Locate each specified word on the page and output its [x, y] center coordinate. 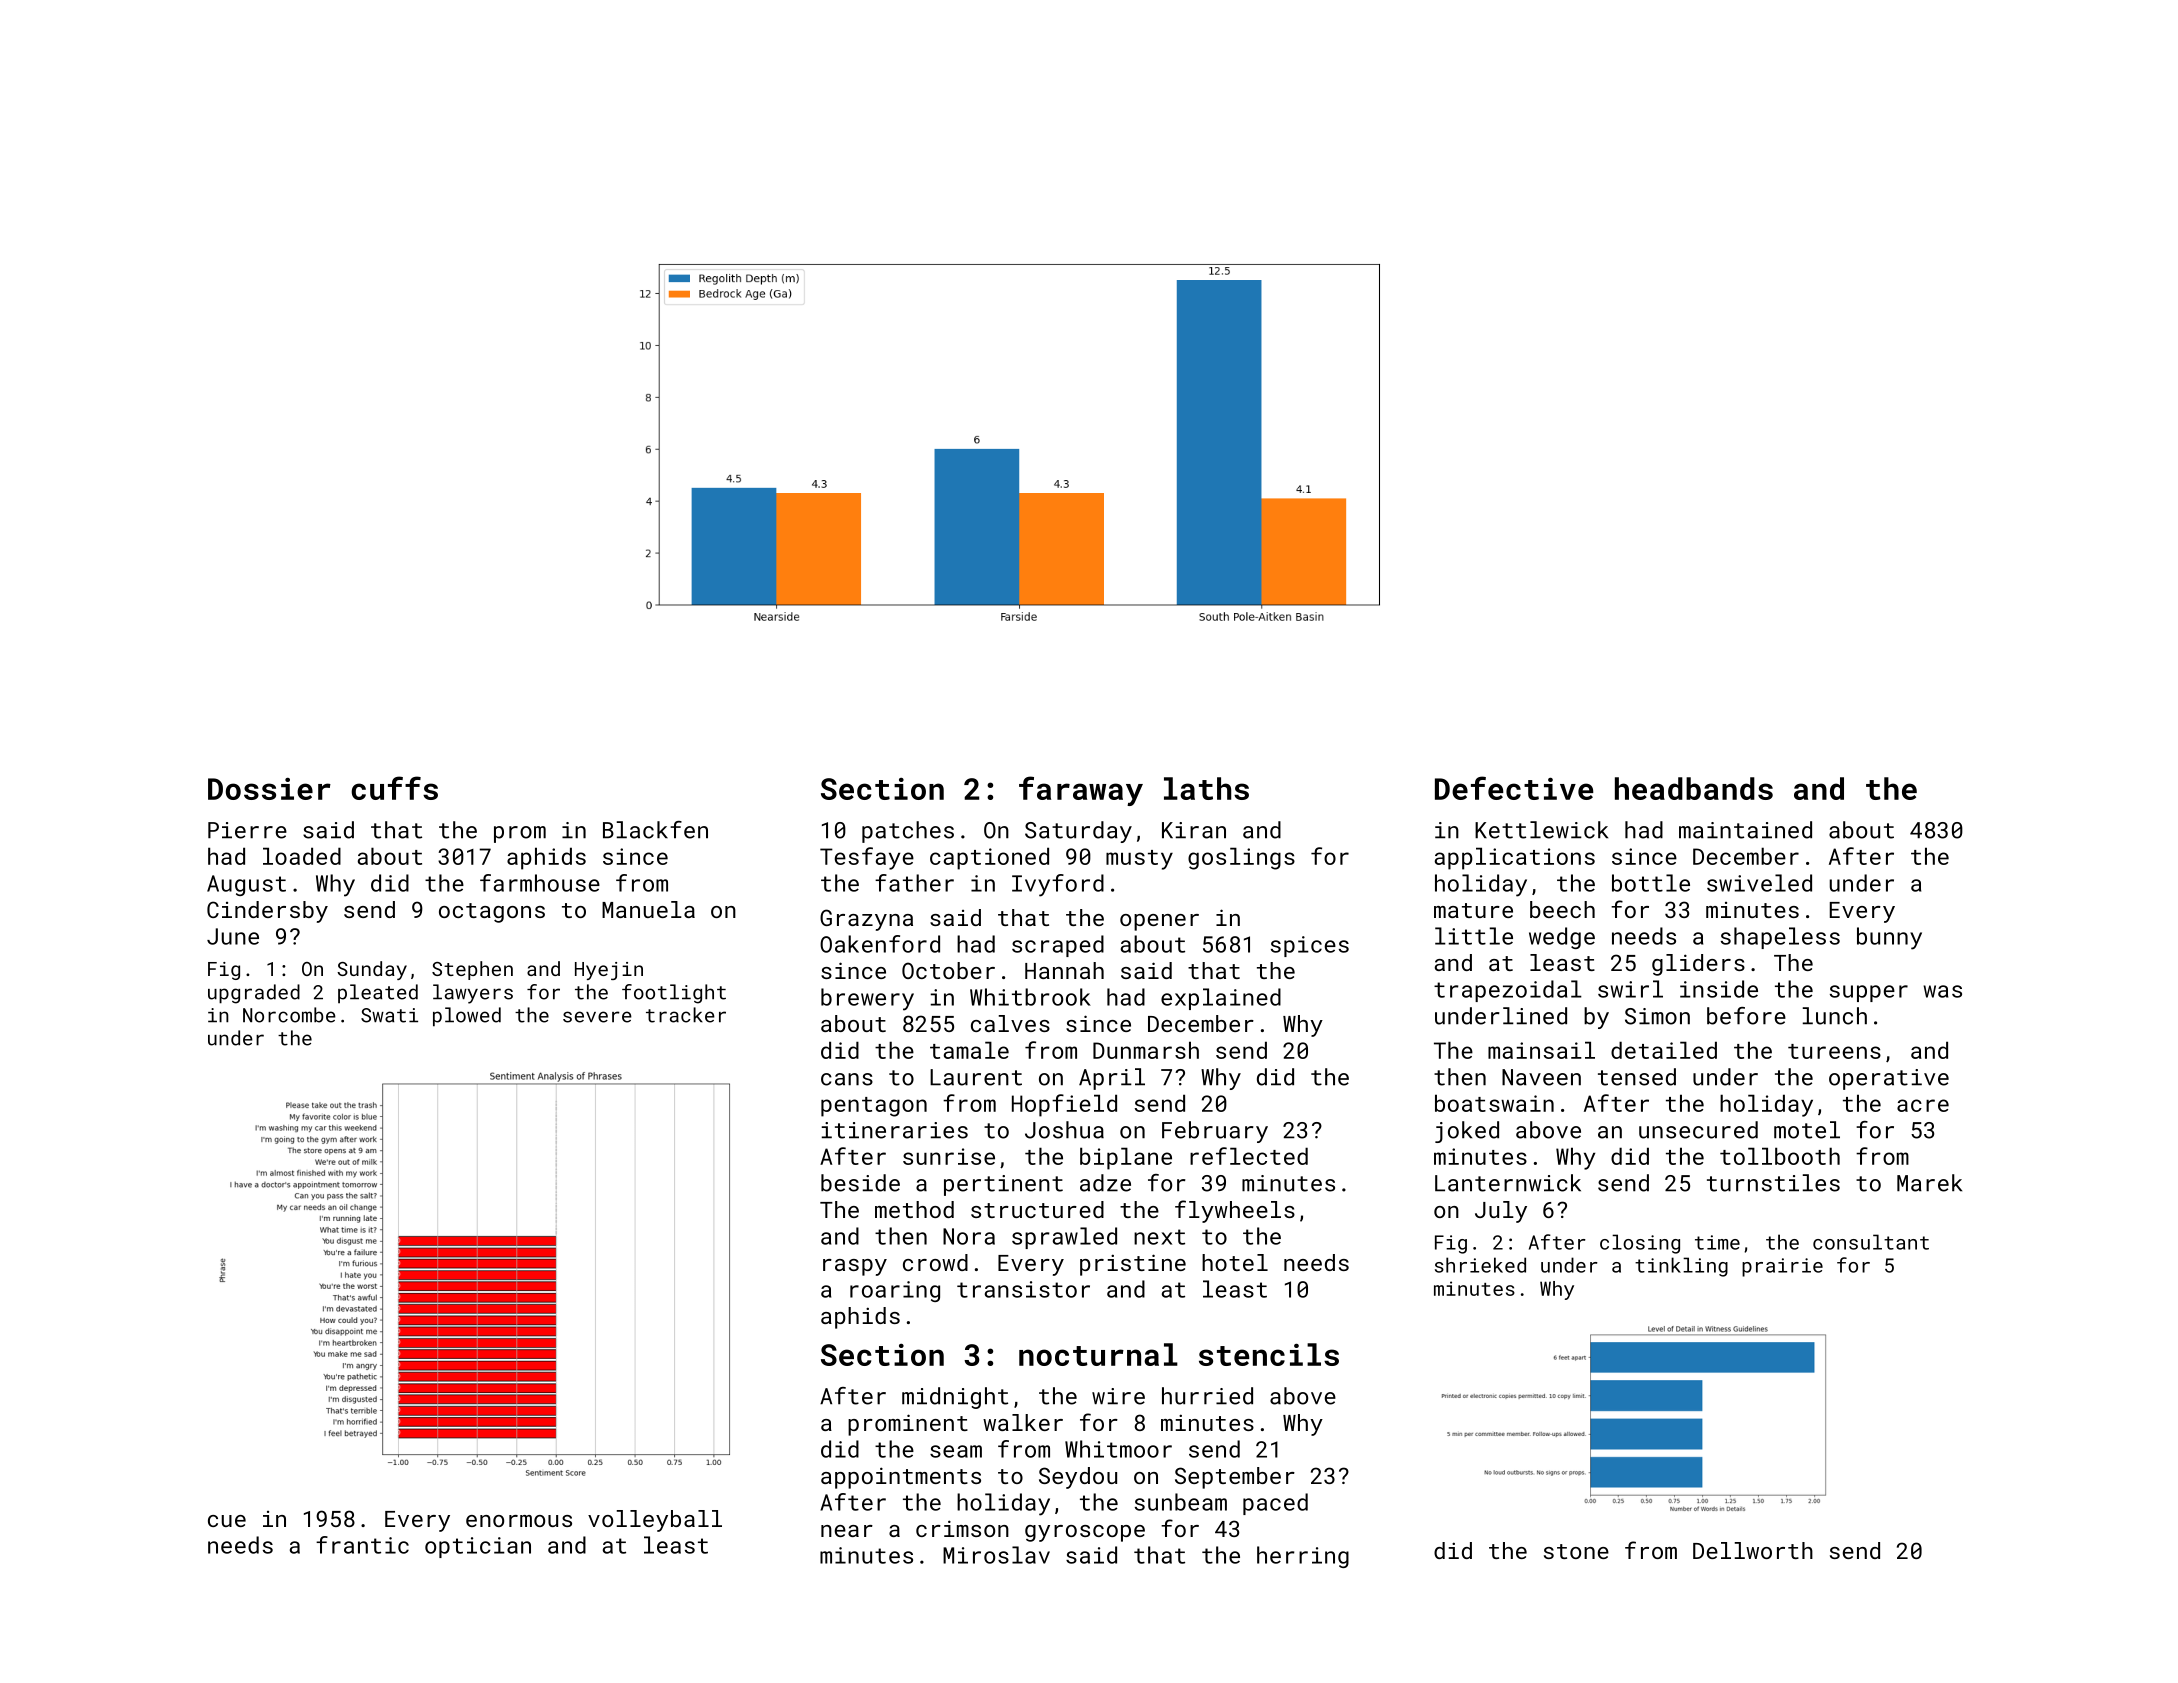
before [1746, 1016]
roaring [895, 1291]
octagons [492, 913]
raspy [855, 1267]
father [914, 883]
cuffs [394, 788]
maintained [1745, 830]
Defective [1514, 788]
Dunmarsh [1146, 1050]
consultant [1871, 1242]
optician [478, 1547]
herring [1303, 1557]
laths [1206, 788]
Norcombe [289, 1015]
